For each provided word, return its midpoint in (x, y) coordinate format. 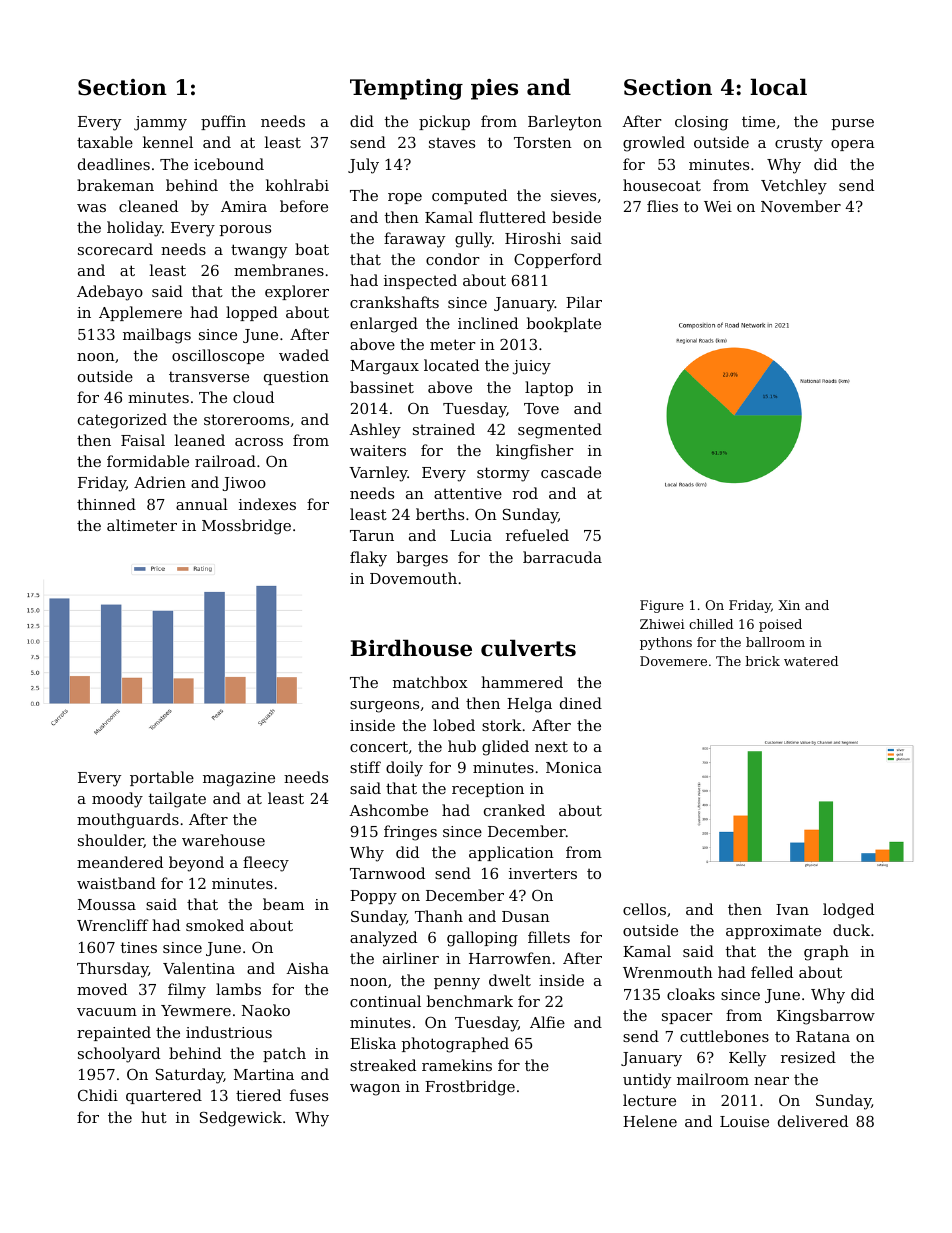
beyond (196, 864)
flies (662, 206)
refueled (537, 535)
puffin (223, 122)
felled (772, 972)
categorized (122, 421)
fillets (549, 937)
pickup (444, 122)
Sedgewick (241, 1119)
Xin (789, 605)
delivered (813, 1121)
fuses (309, 1095)
